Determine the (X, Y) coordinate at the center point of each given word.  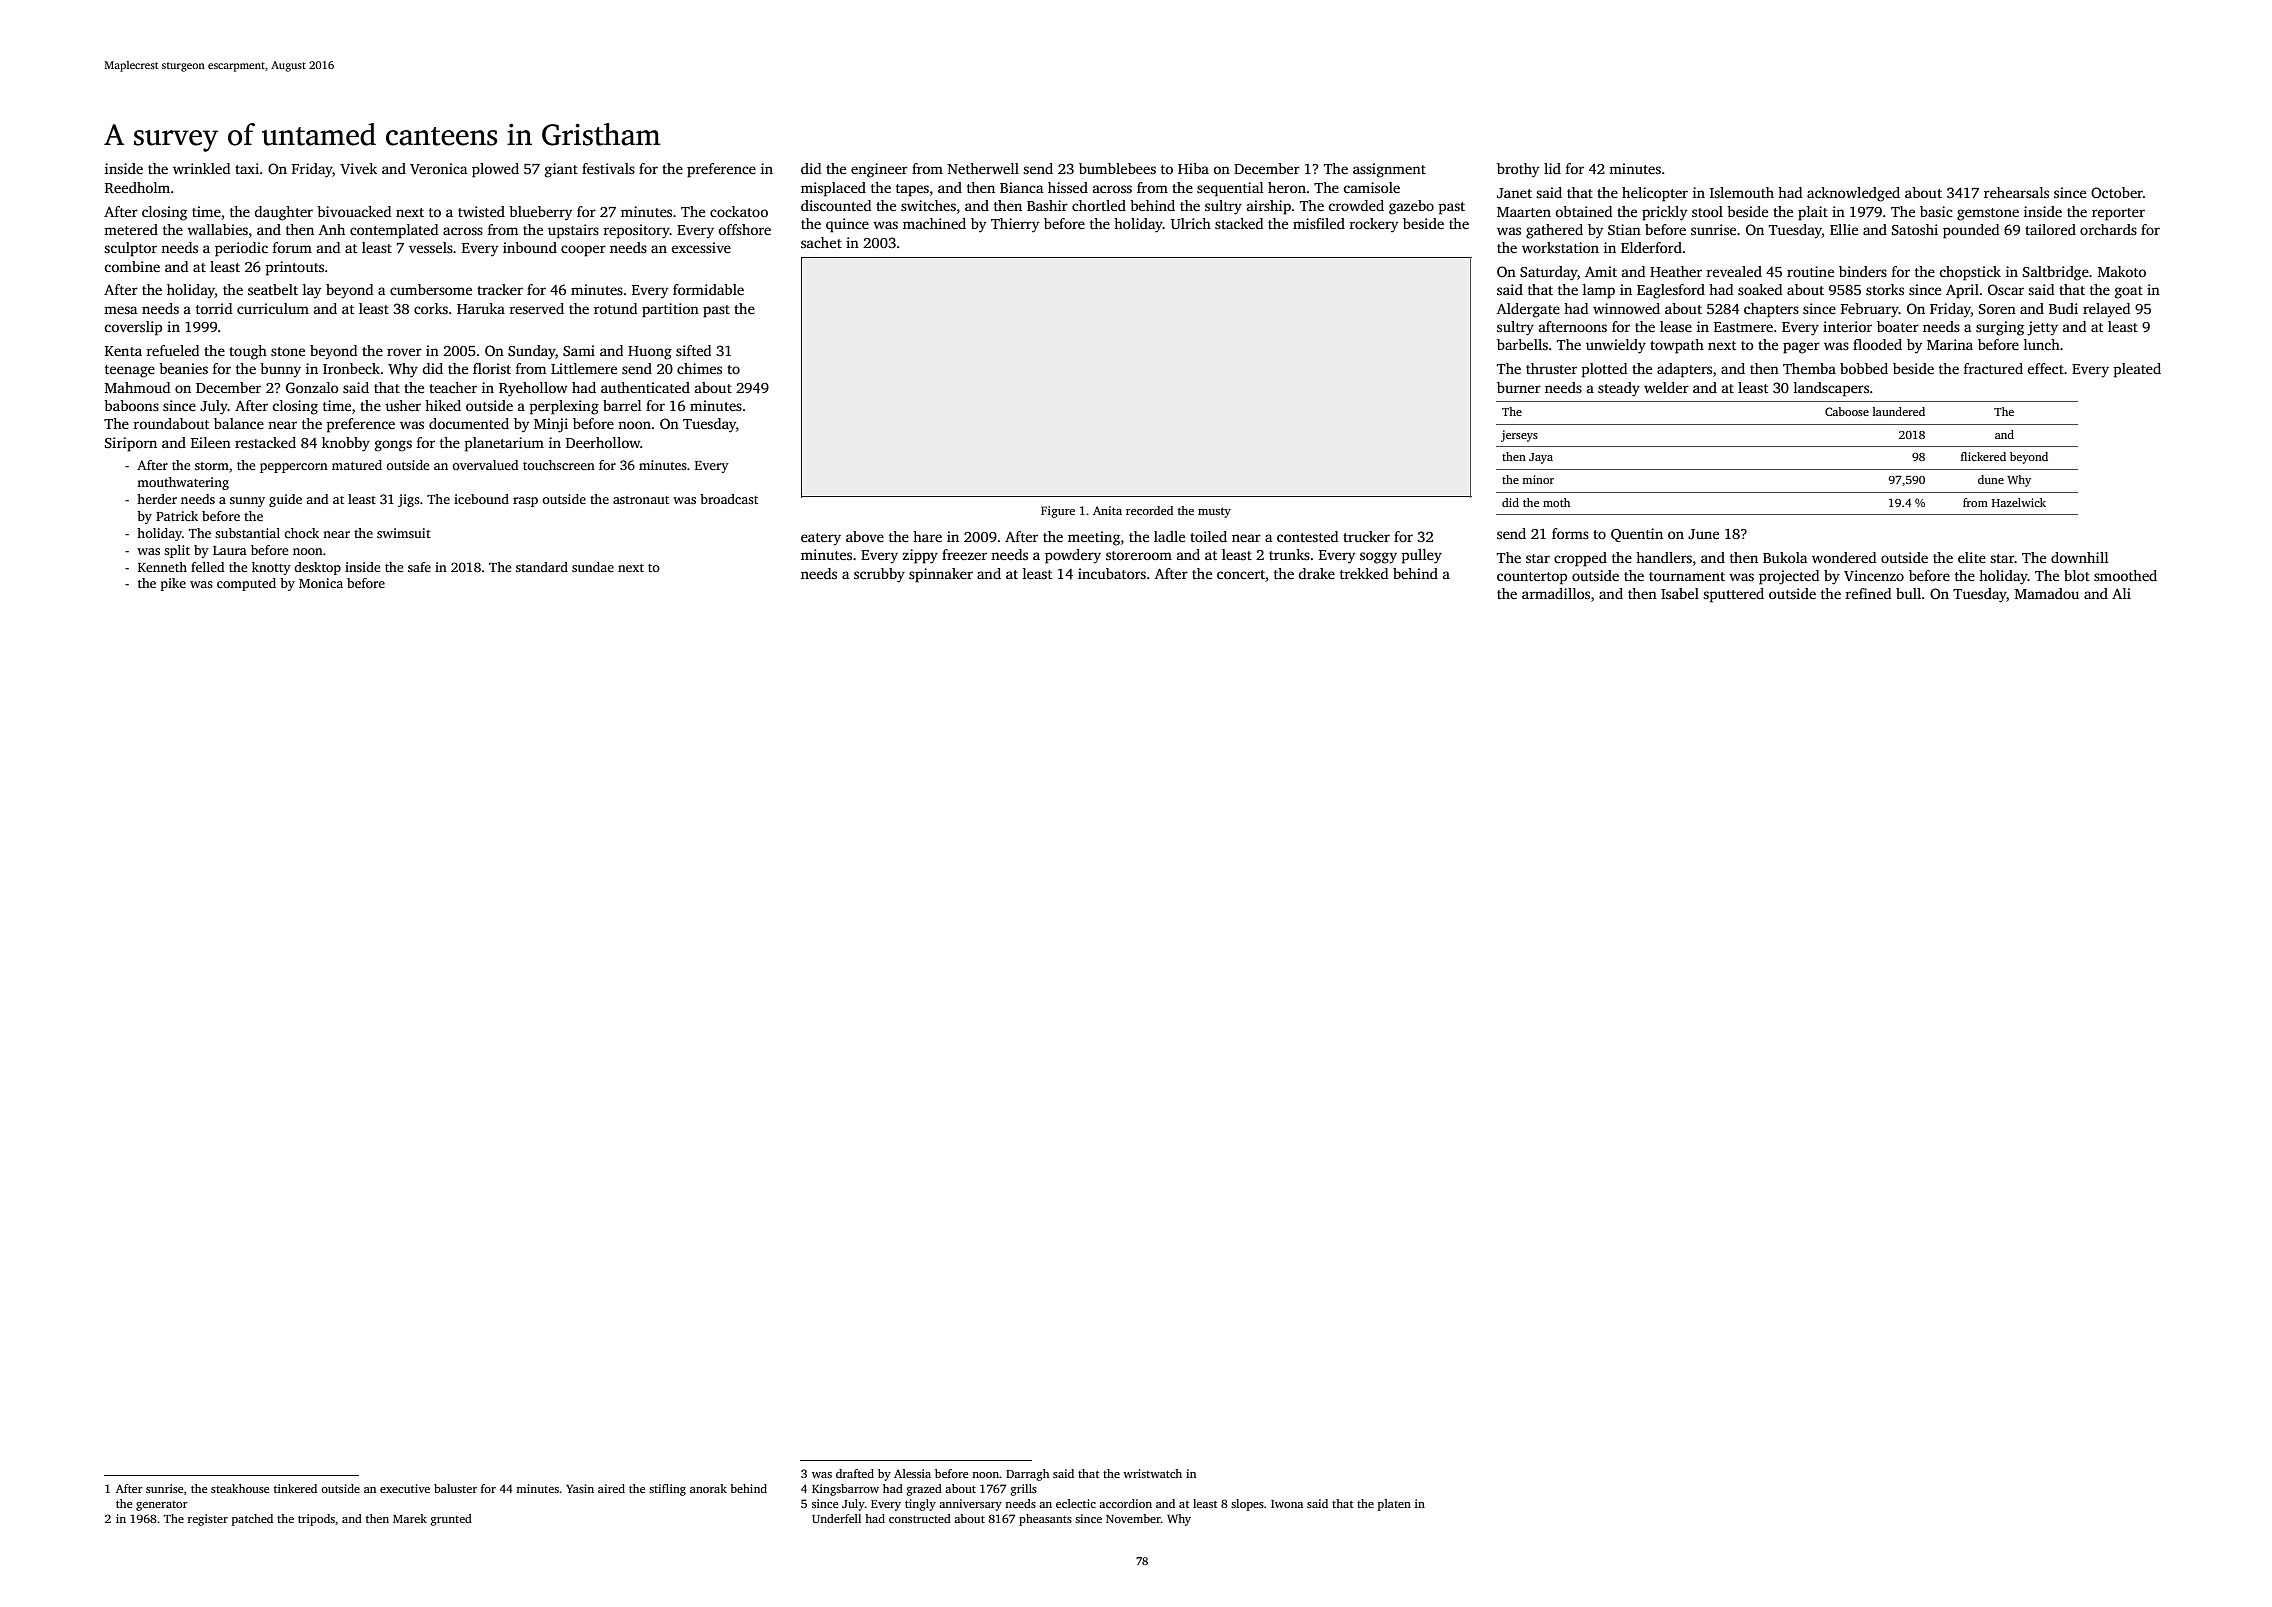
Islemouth (1742, 192)
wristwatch (1152, 1473)
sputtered (1733, 595)
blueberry (540, 213)
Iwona (1287, 1504)
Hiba (1193, 168)
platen (1394, 1505)
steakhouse (240, 1488)
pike (173, 584)
